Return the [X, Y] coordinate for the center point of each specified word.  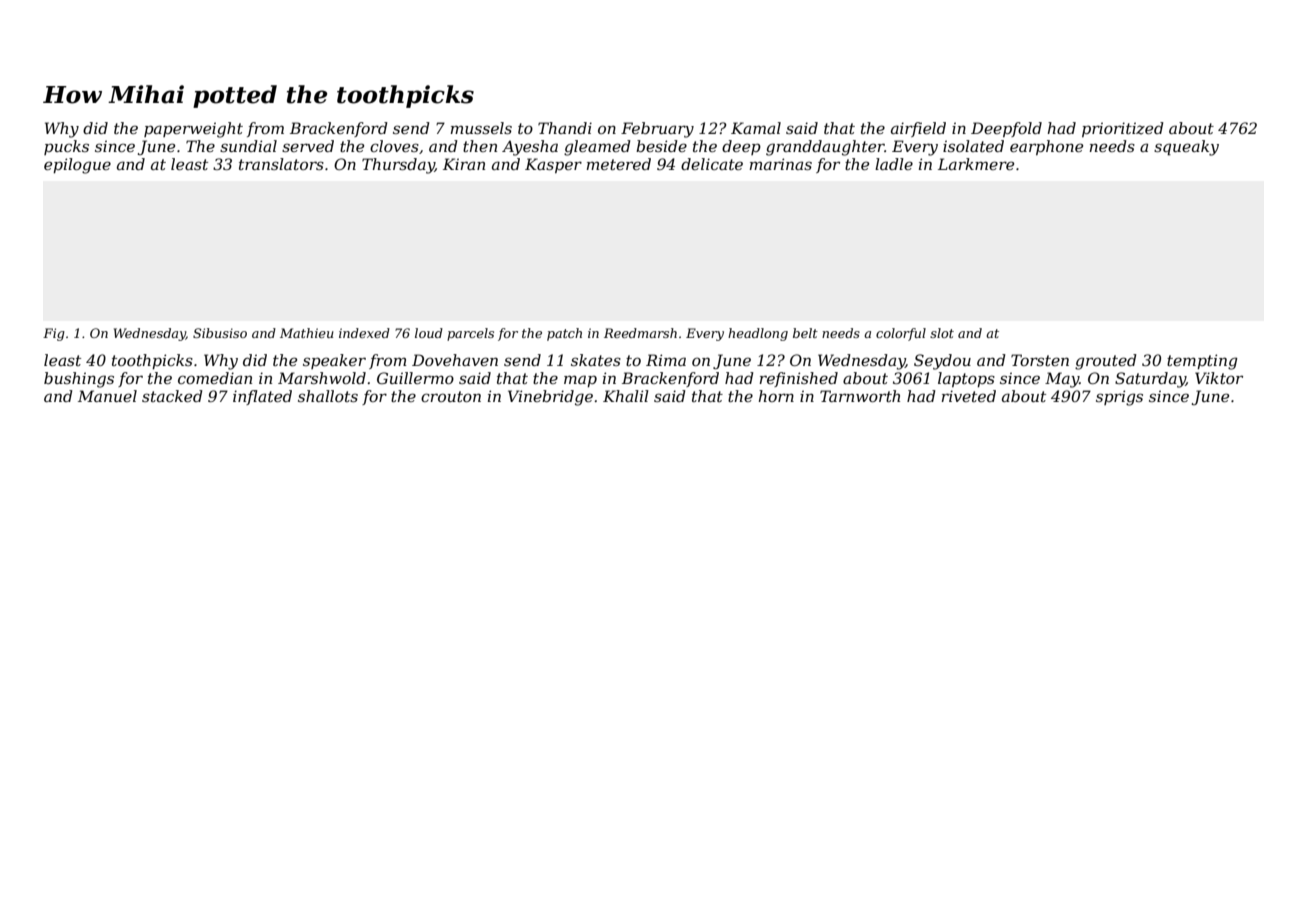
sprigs [1119, 398]
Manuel [107, 396]
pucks [66, 147]
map [580, 381]
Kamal [756, 128]
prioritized [1123, 129]
